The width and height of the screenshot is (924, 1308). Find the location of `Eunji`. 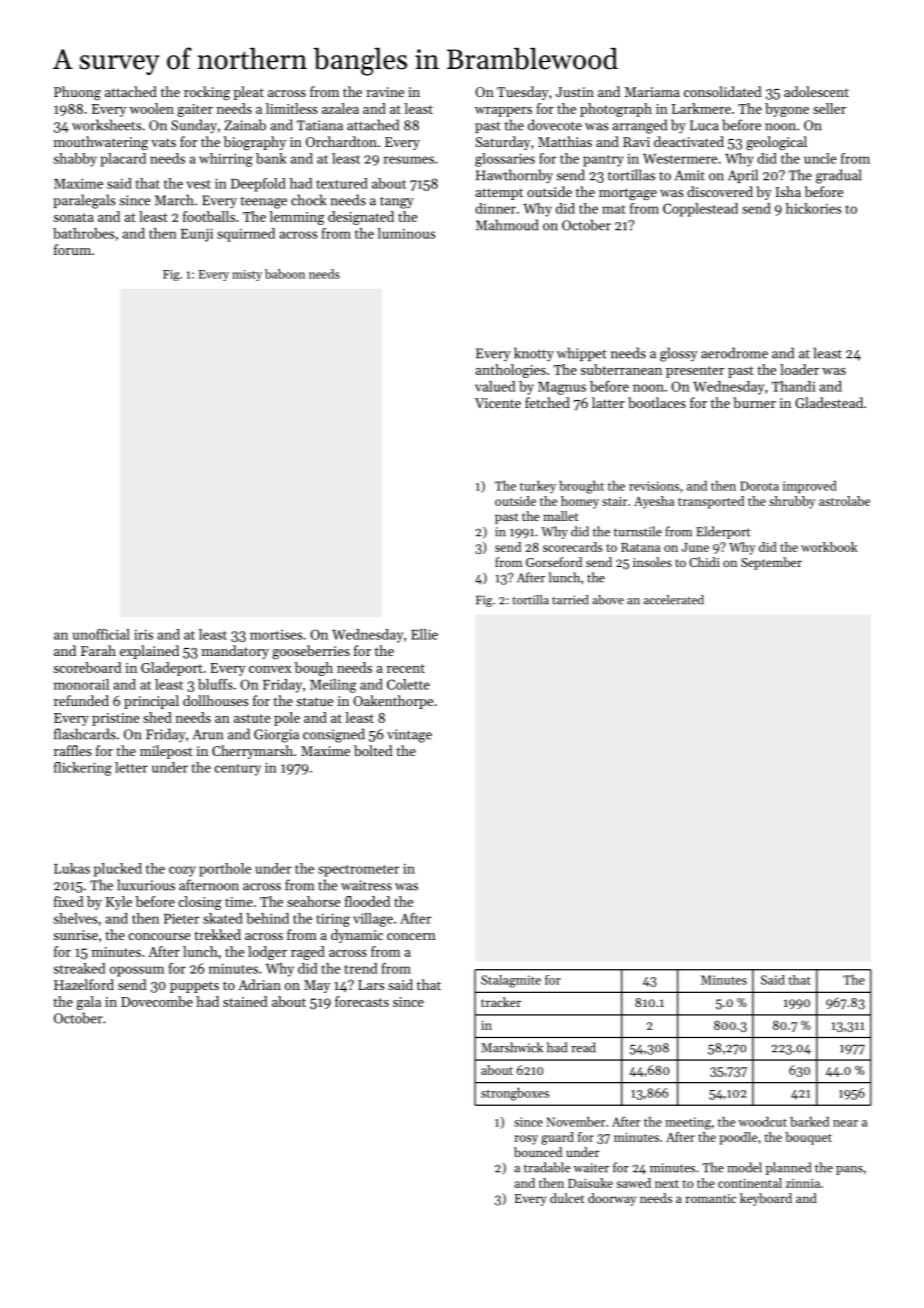

Eunji is located at coordinates (197, 235).
